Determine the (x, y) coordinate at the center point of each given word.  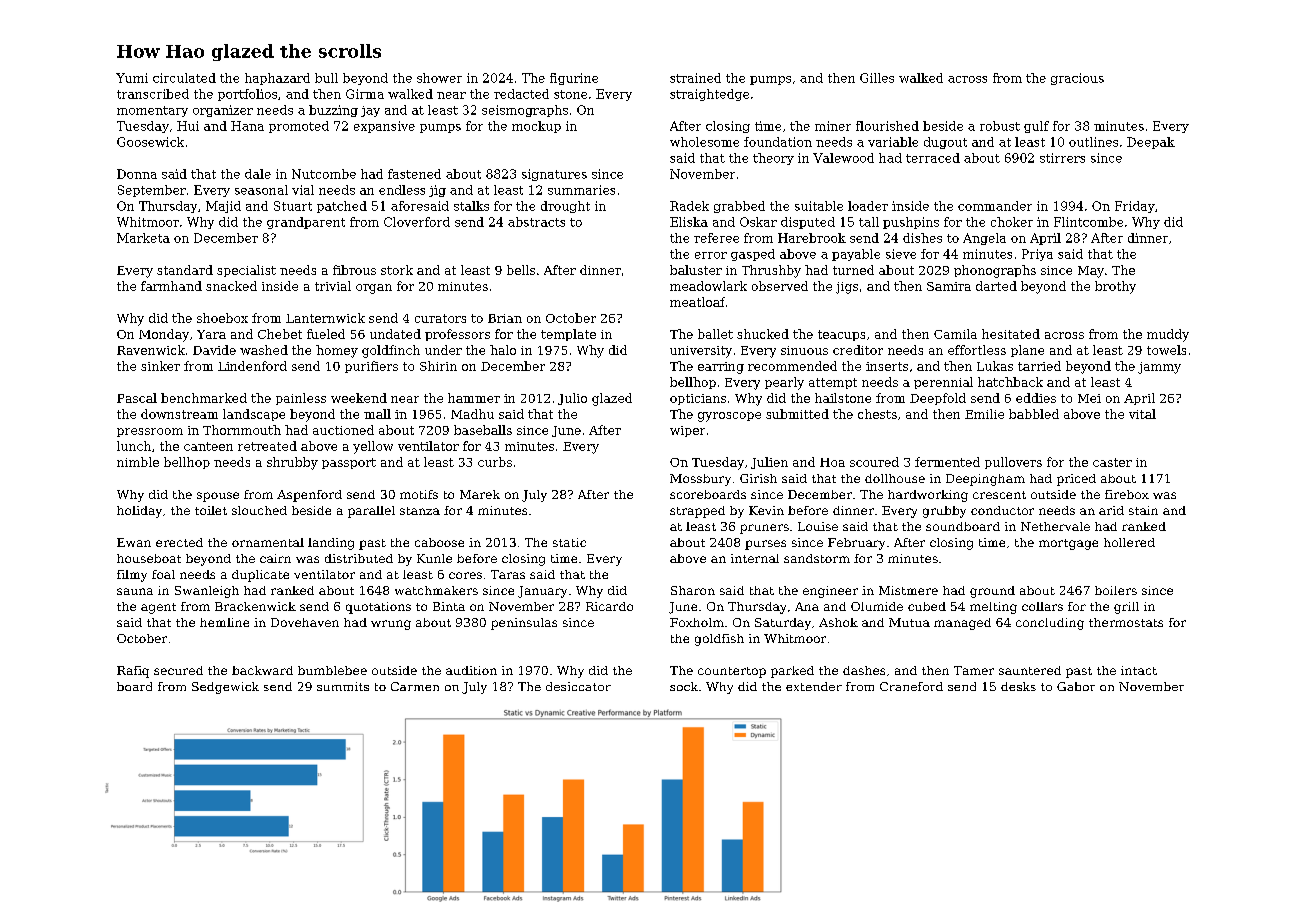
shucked (763, 334)
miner (833, 126)
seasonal (261, 190)
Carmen (415, 686)
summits (343, 686)
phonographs (995, 271)
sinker (160, 366)
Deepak (1151, 143)
